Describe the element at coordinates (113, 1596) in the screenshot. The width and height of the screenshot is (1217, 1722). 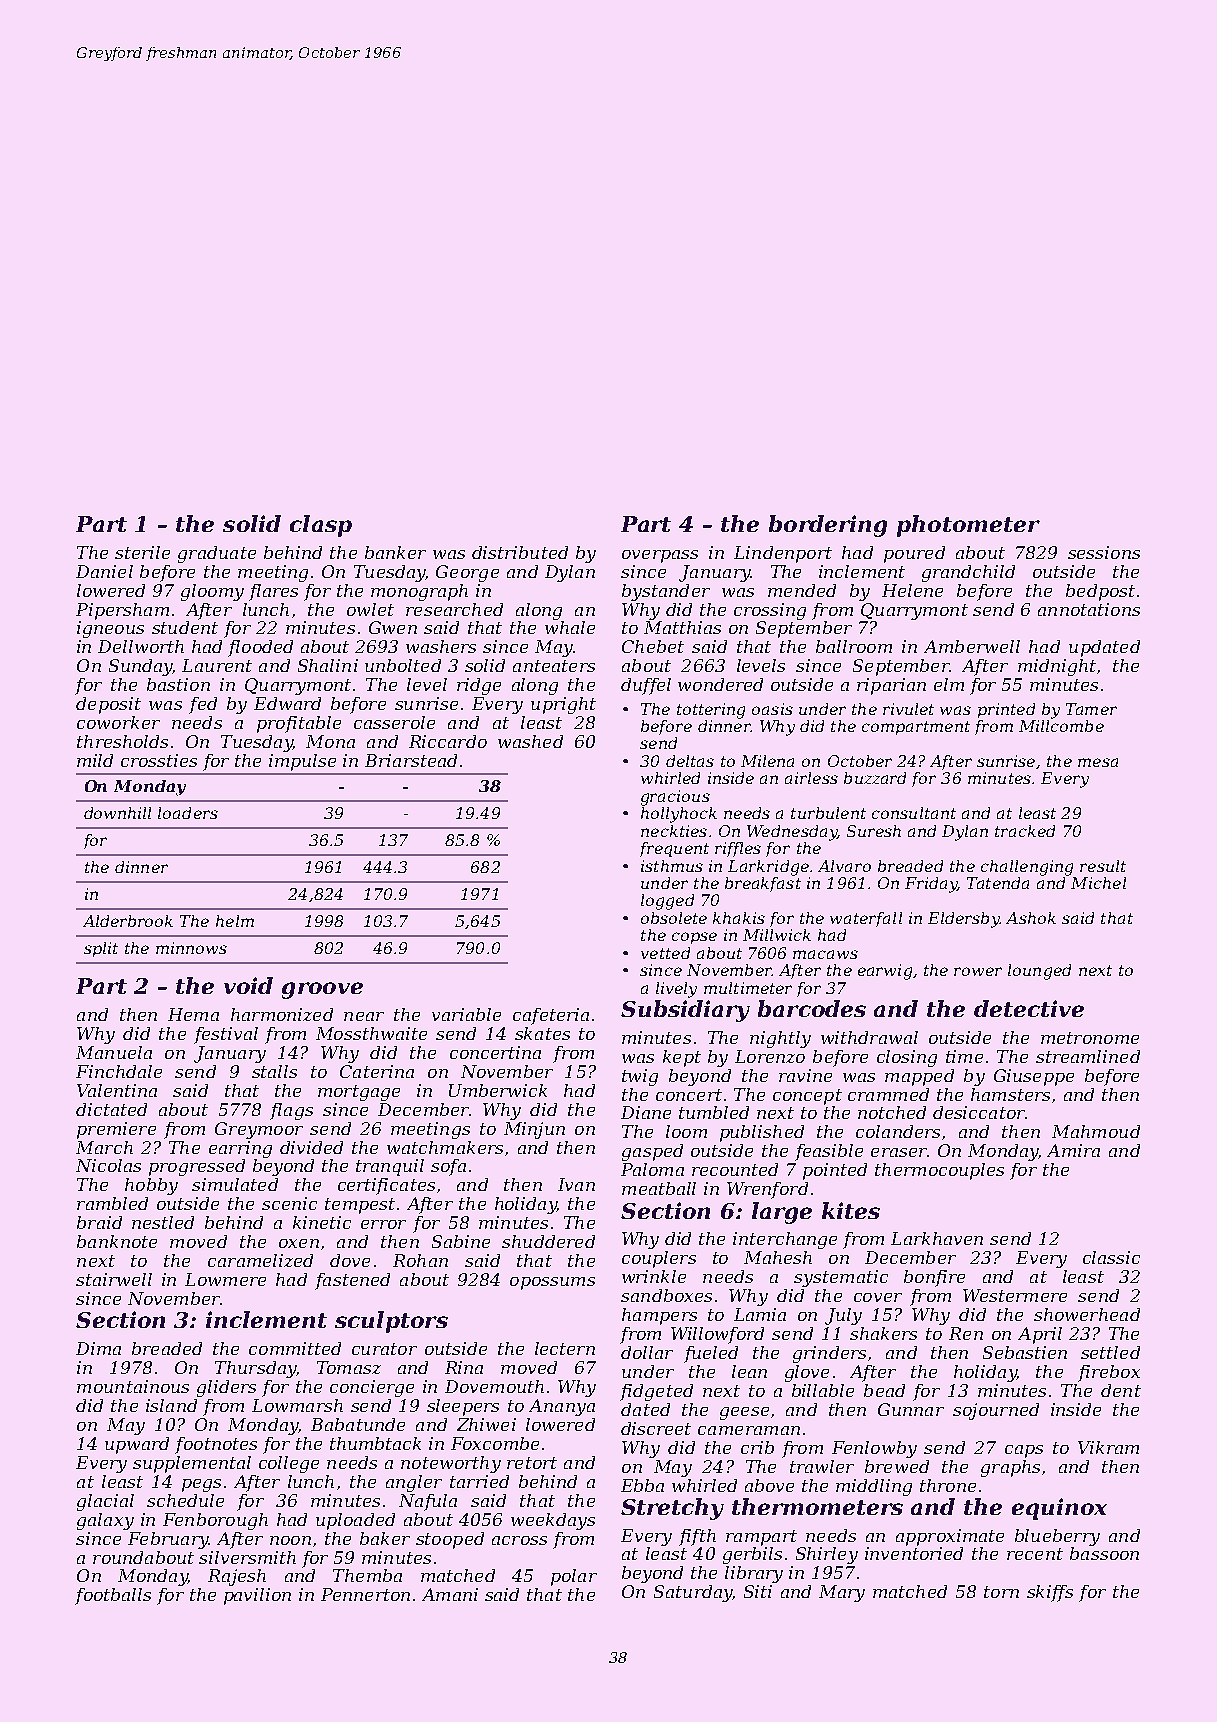
I see `footballs` at that location.
